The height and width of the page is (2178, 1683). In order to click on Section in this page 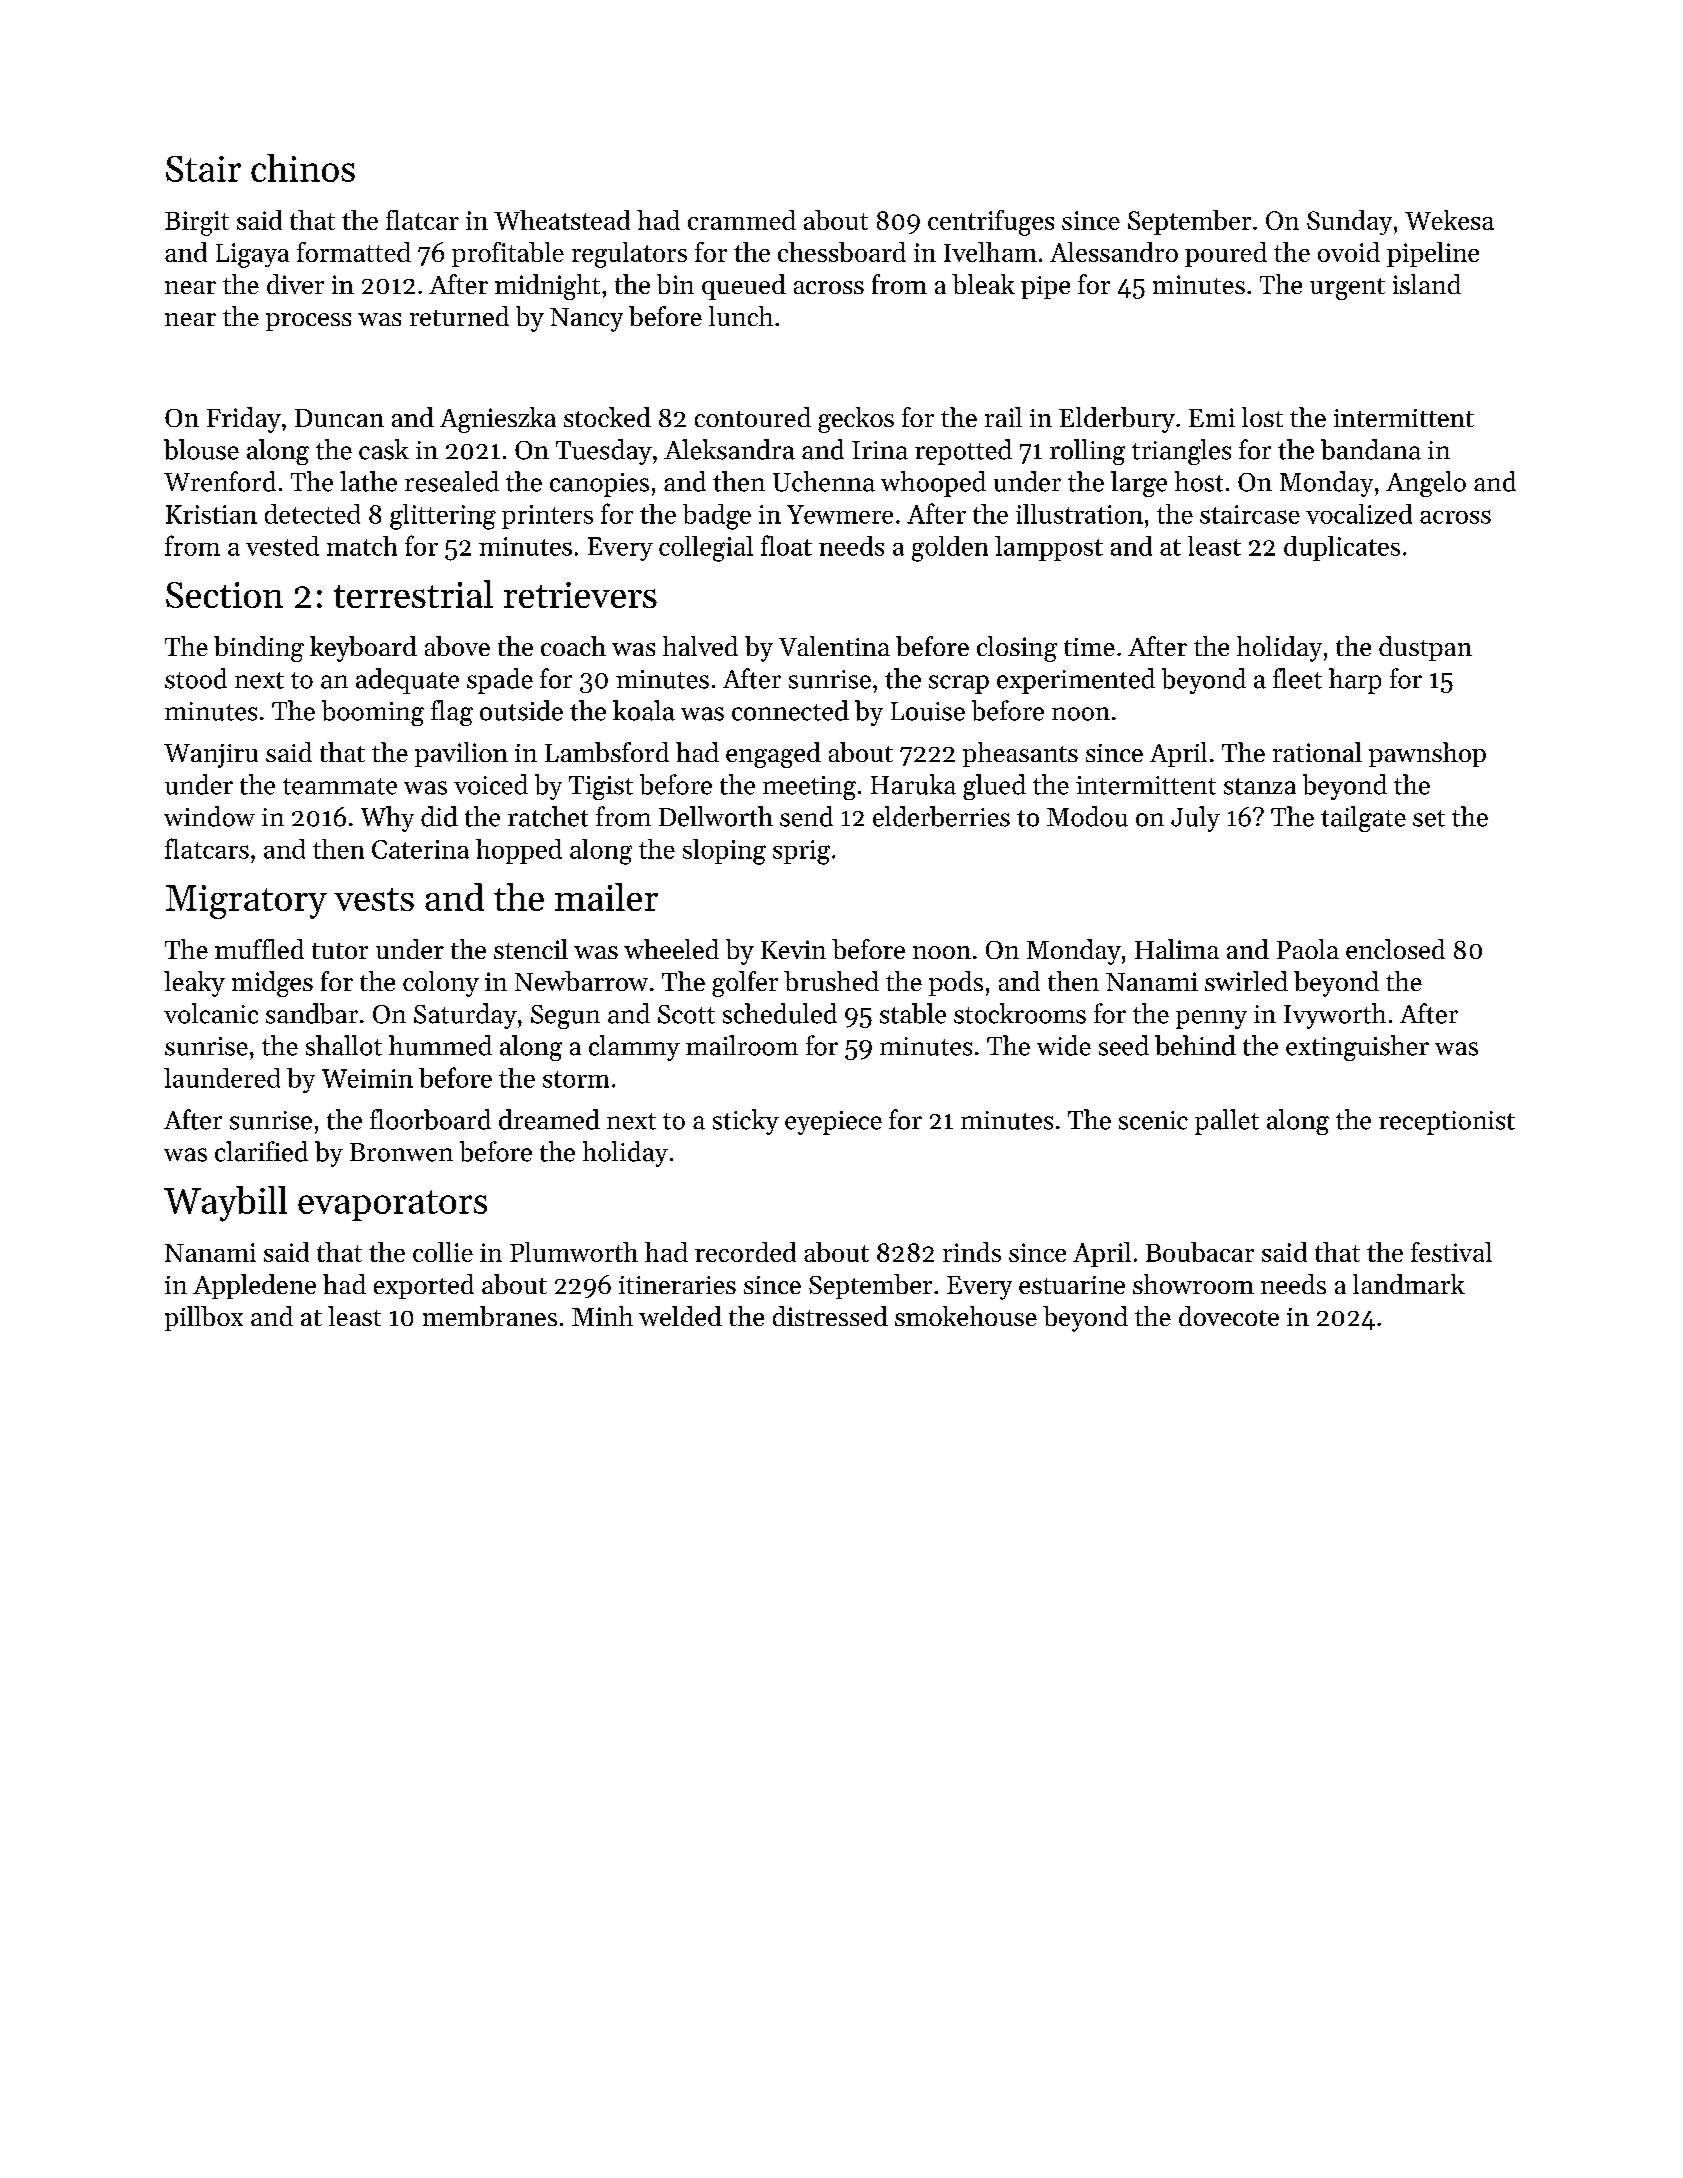, I will do `click(224, 595)`.
